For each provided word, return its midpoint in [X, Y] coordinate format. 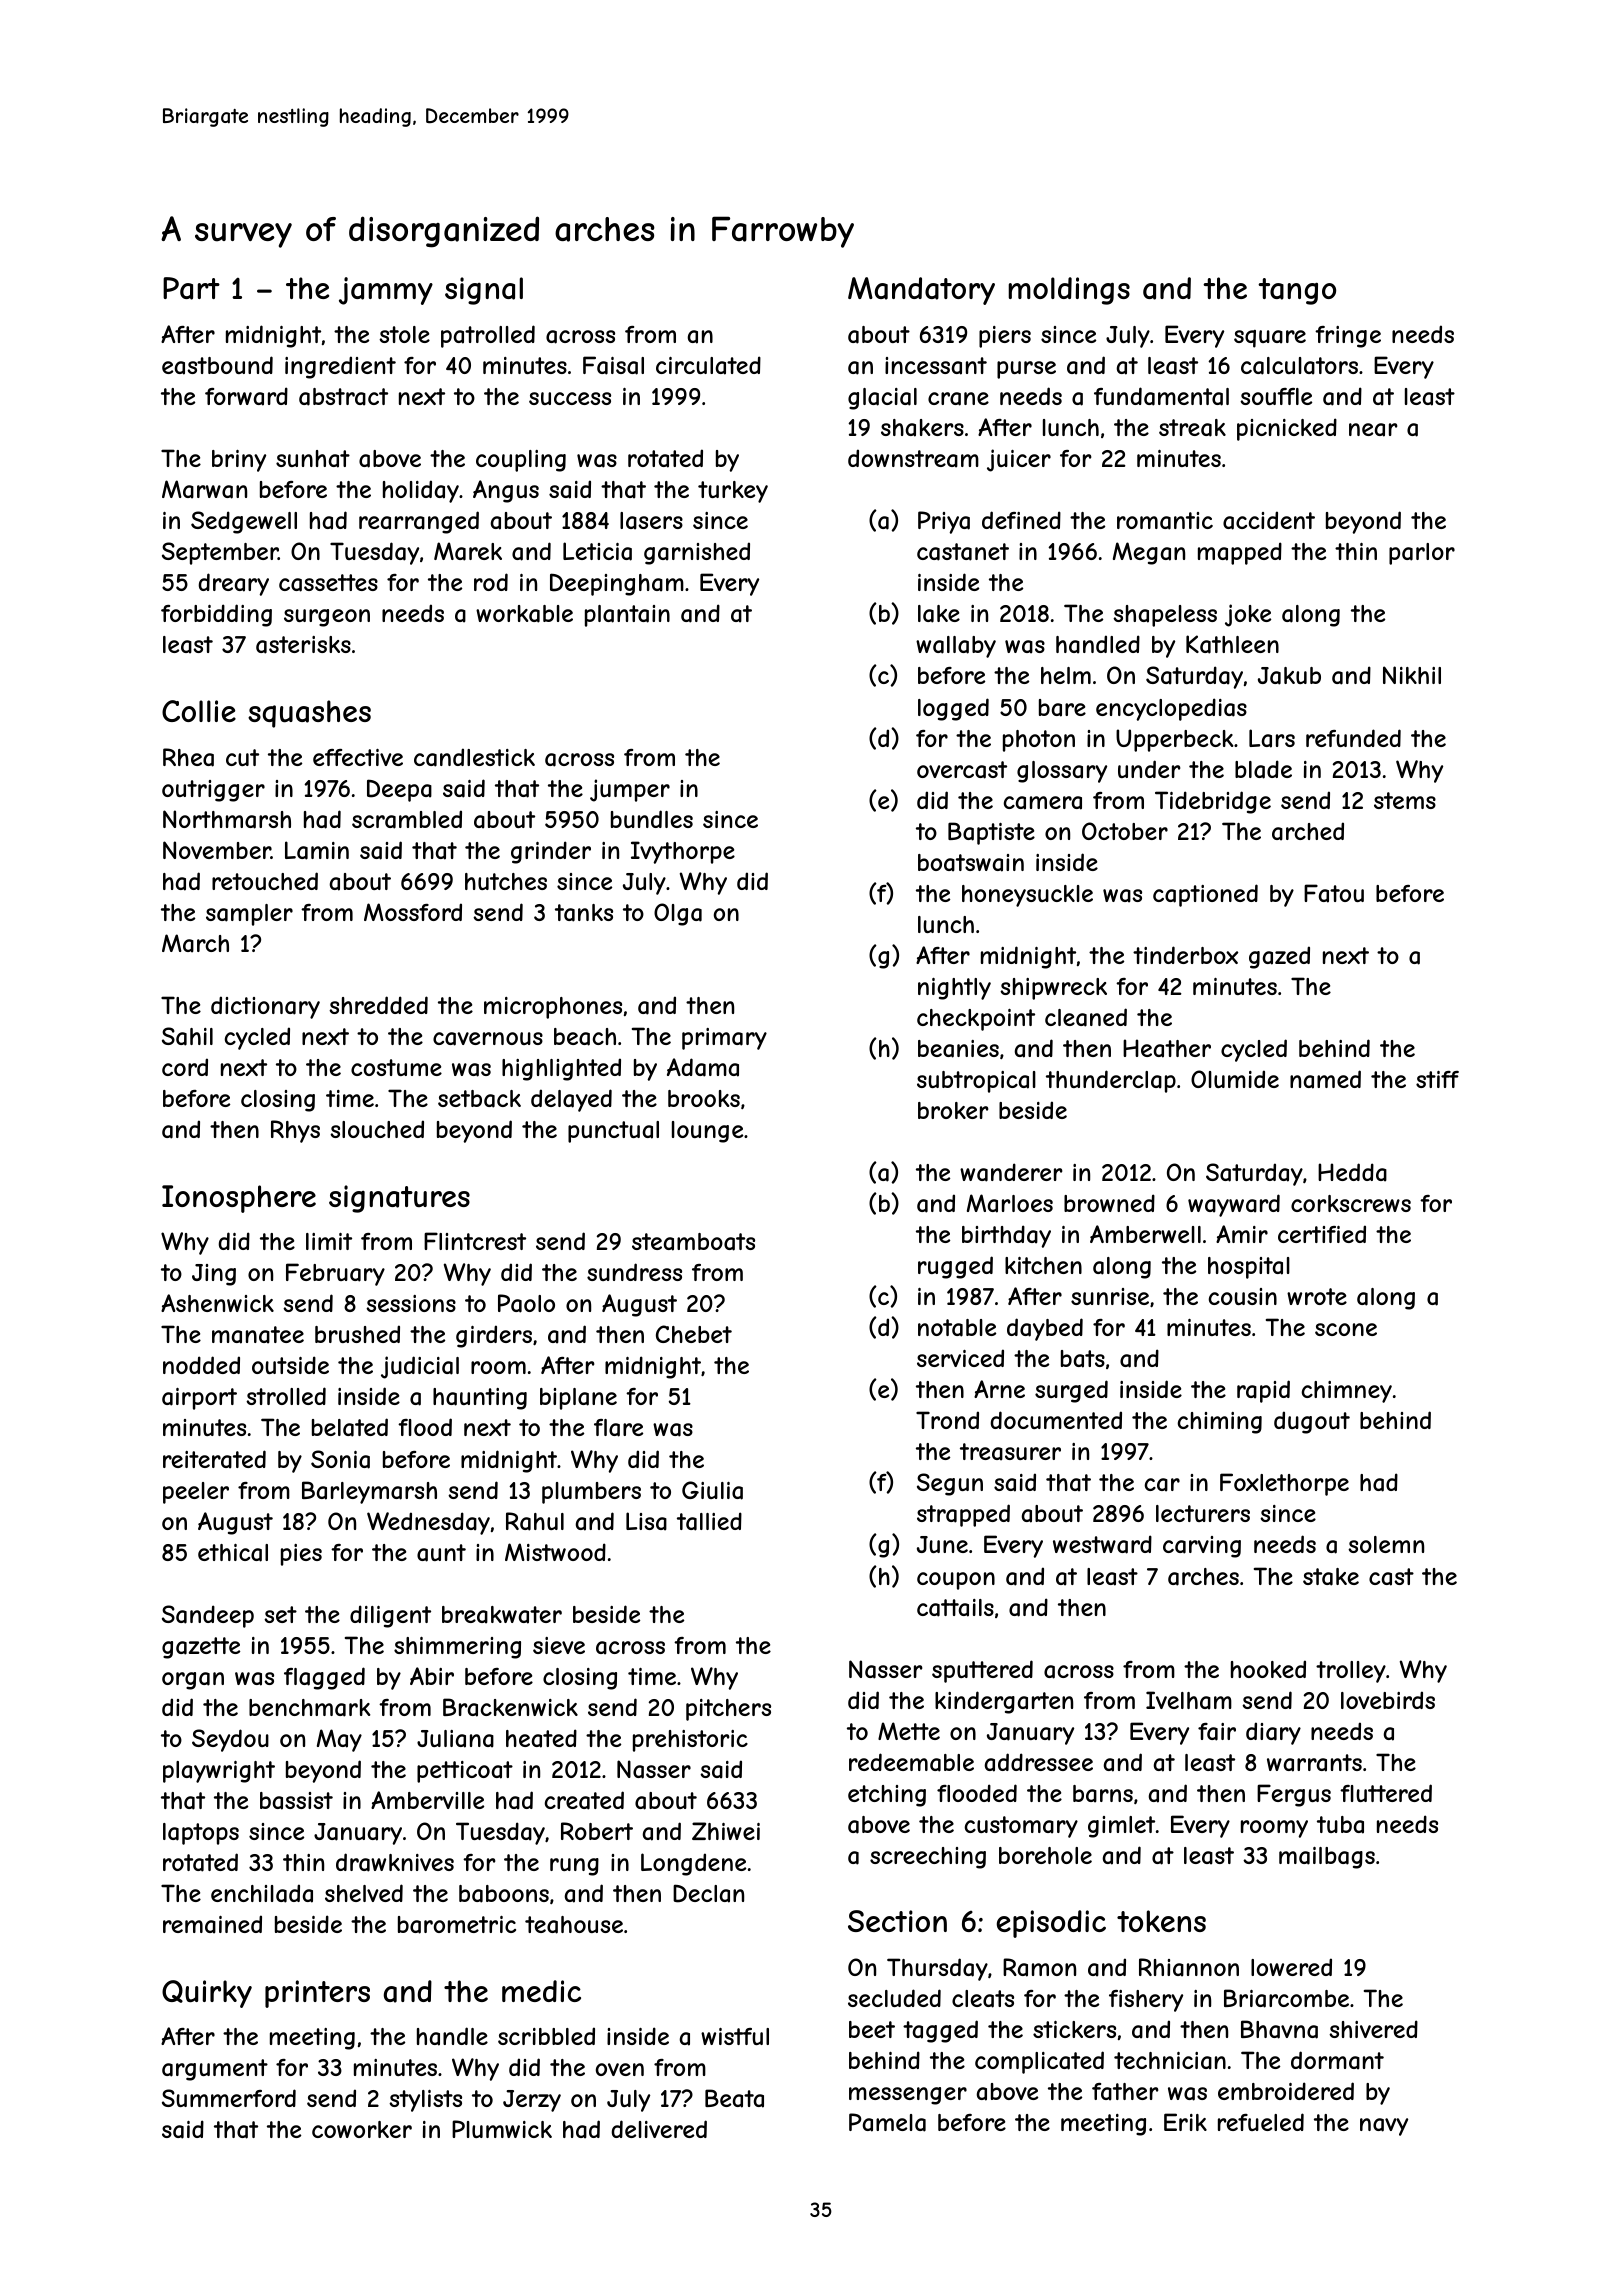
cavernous [488, 1039]
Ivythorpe [683, 852]
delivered [659, 2129]
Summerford [229, 2098]
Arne [999, 1389]
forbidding [216, 615]
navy [1384, 2127]
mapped [1240, 553]
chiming [1220, 1423]
